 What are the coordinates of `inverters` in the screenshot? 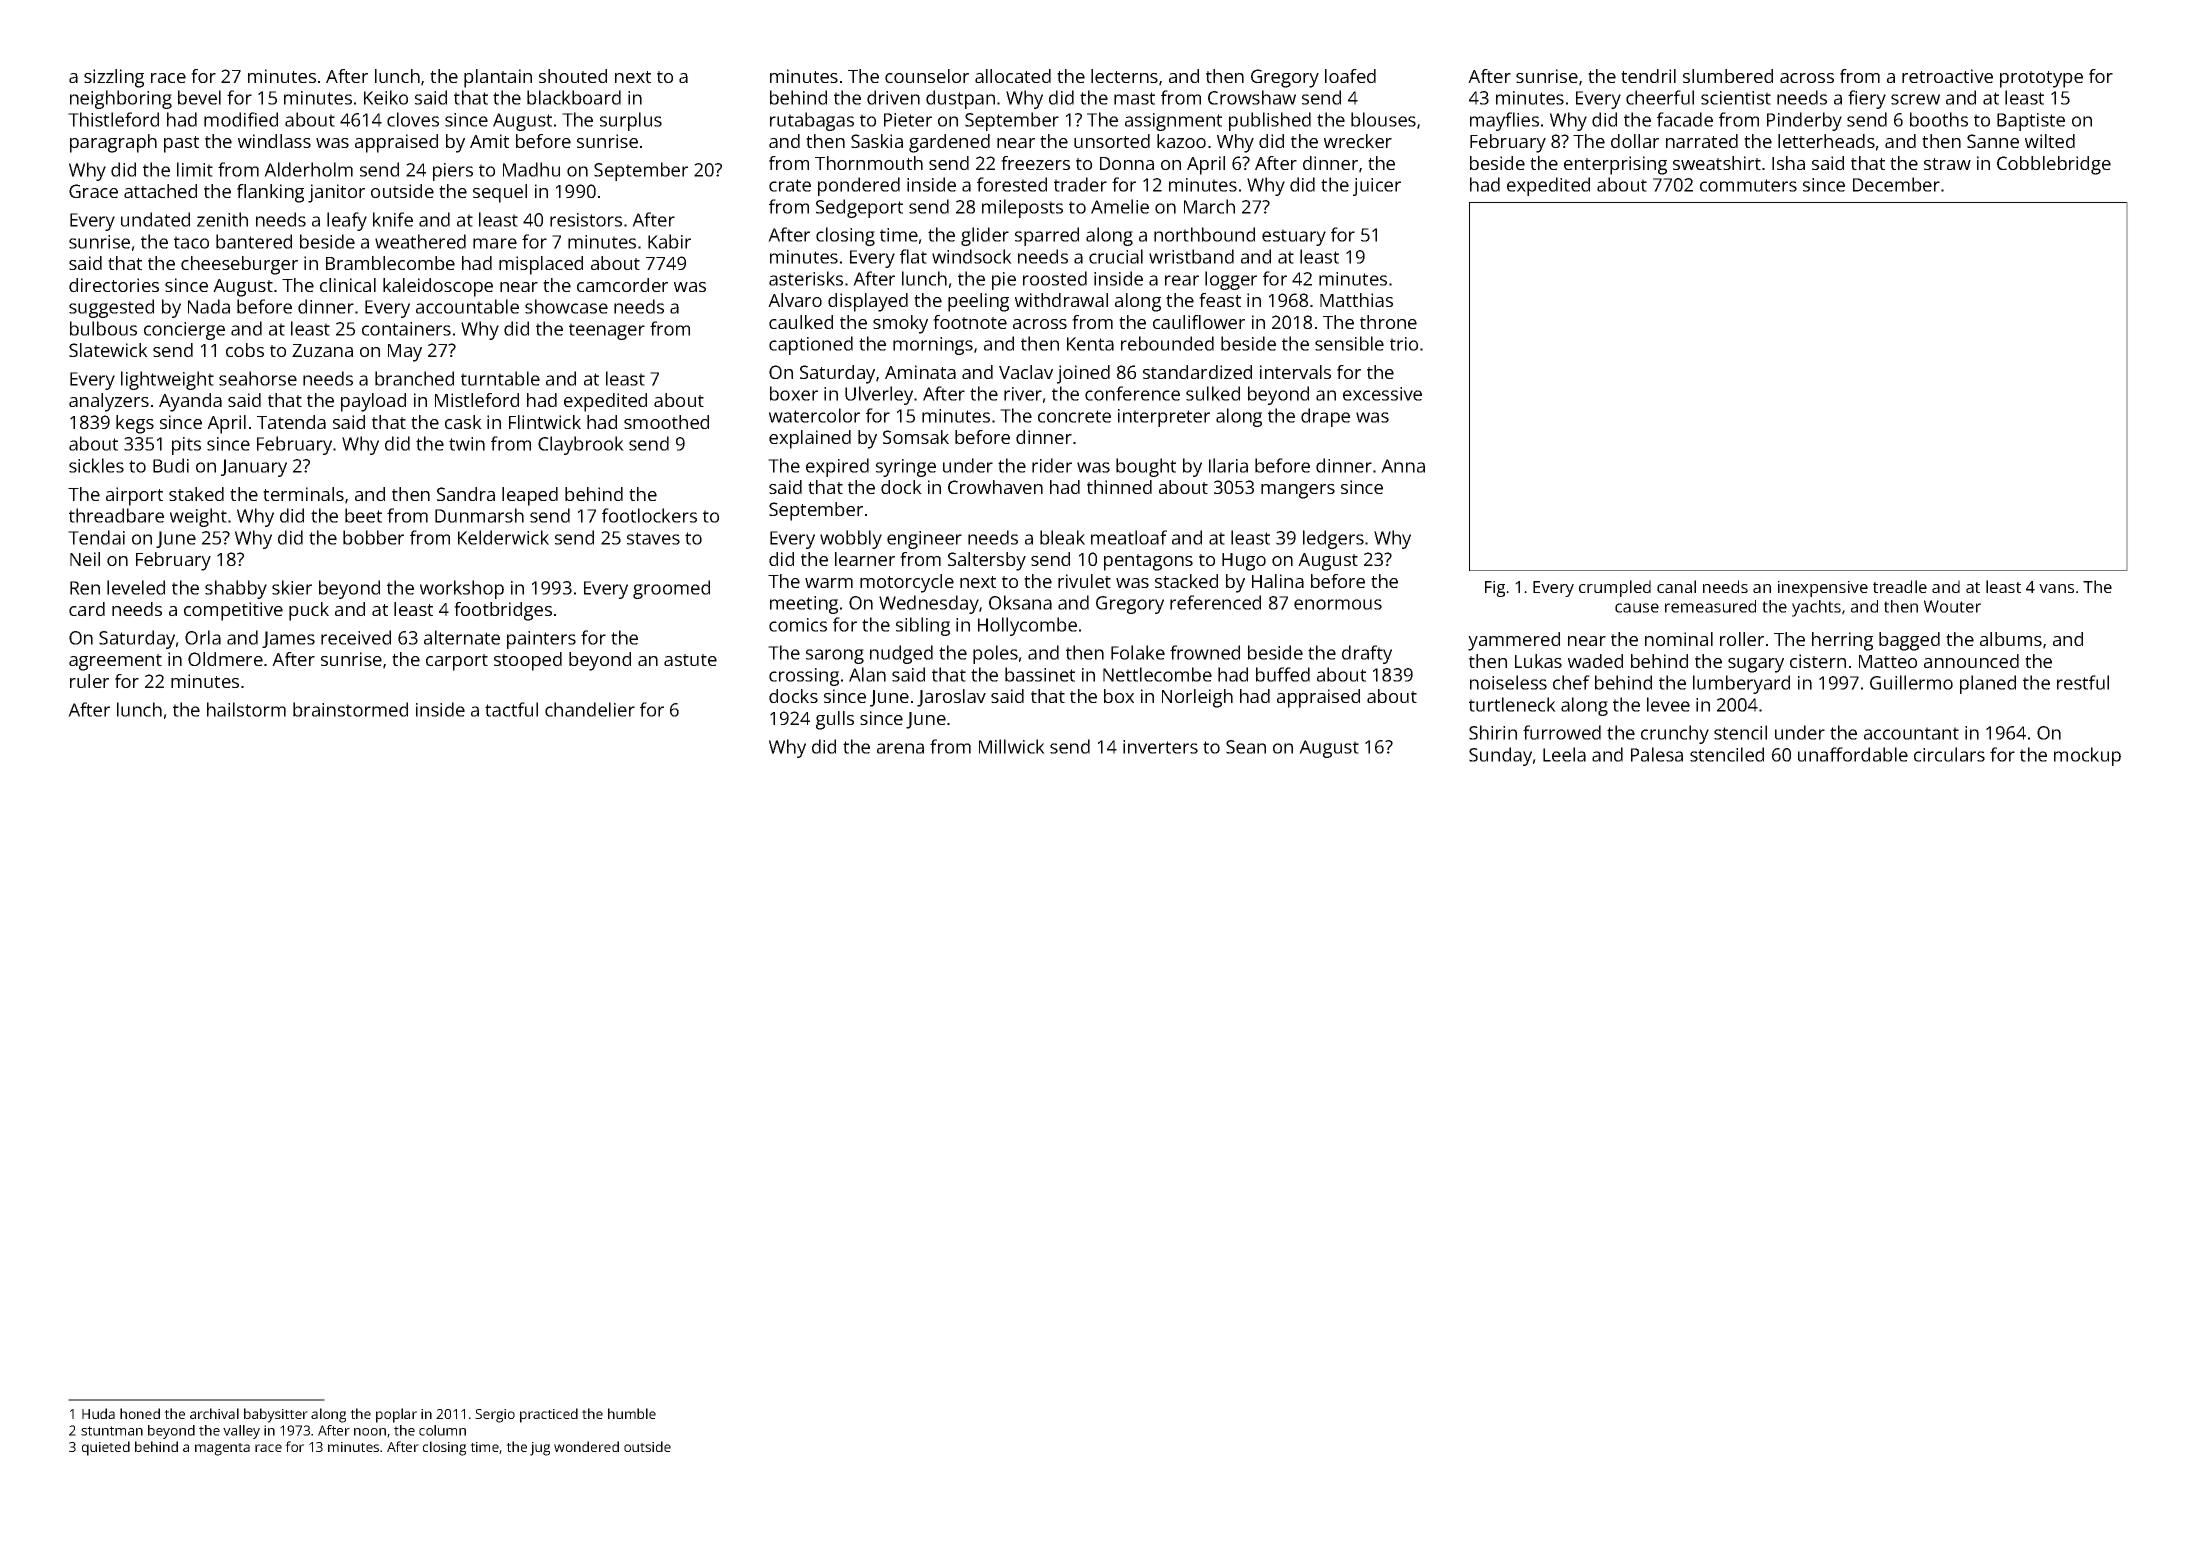 It's located at (1160, 747).
